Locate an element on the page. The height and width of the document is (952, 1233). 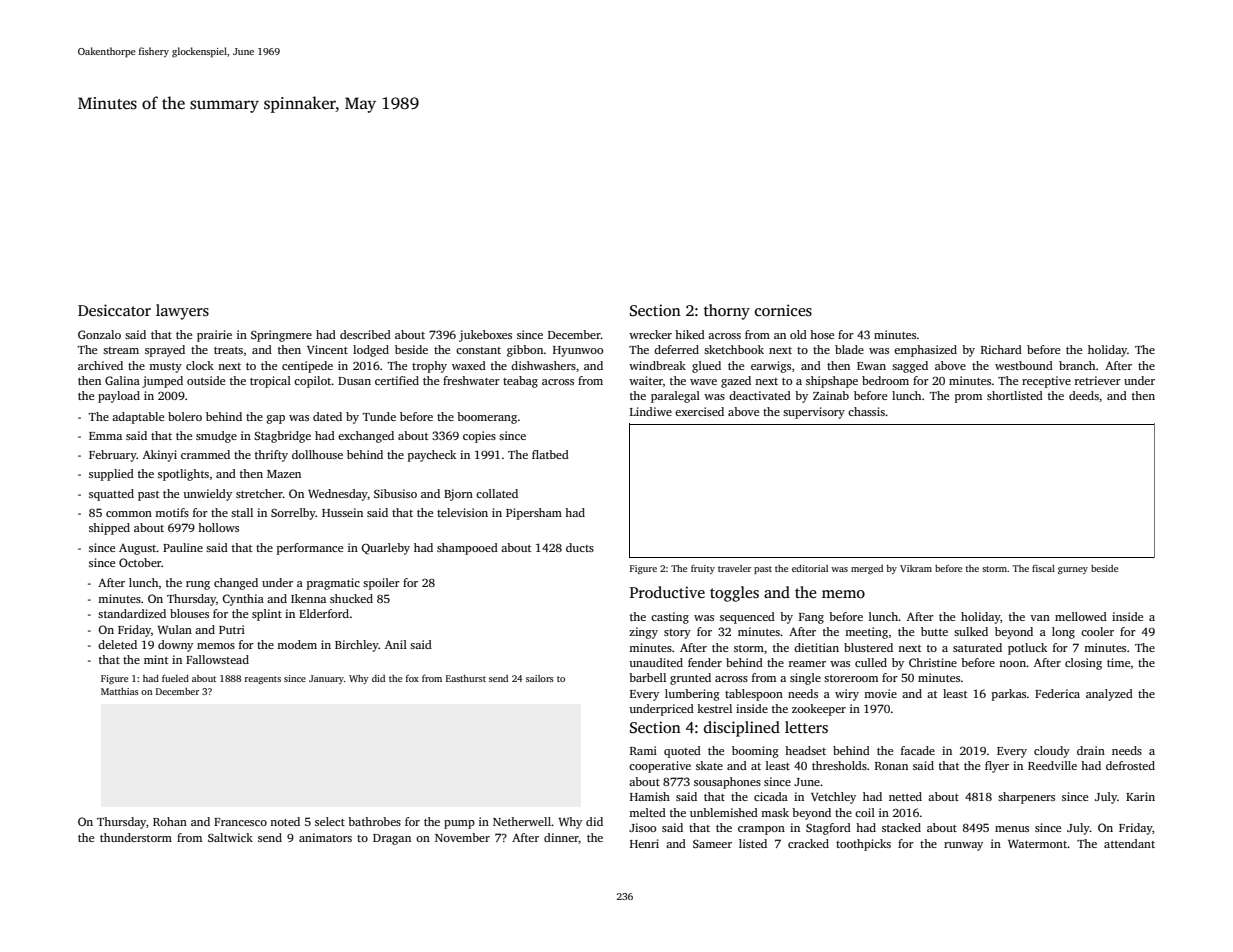
cornices is located at coordinates (783, 310).
